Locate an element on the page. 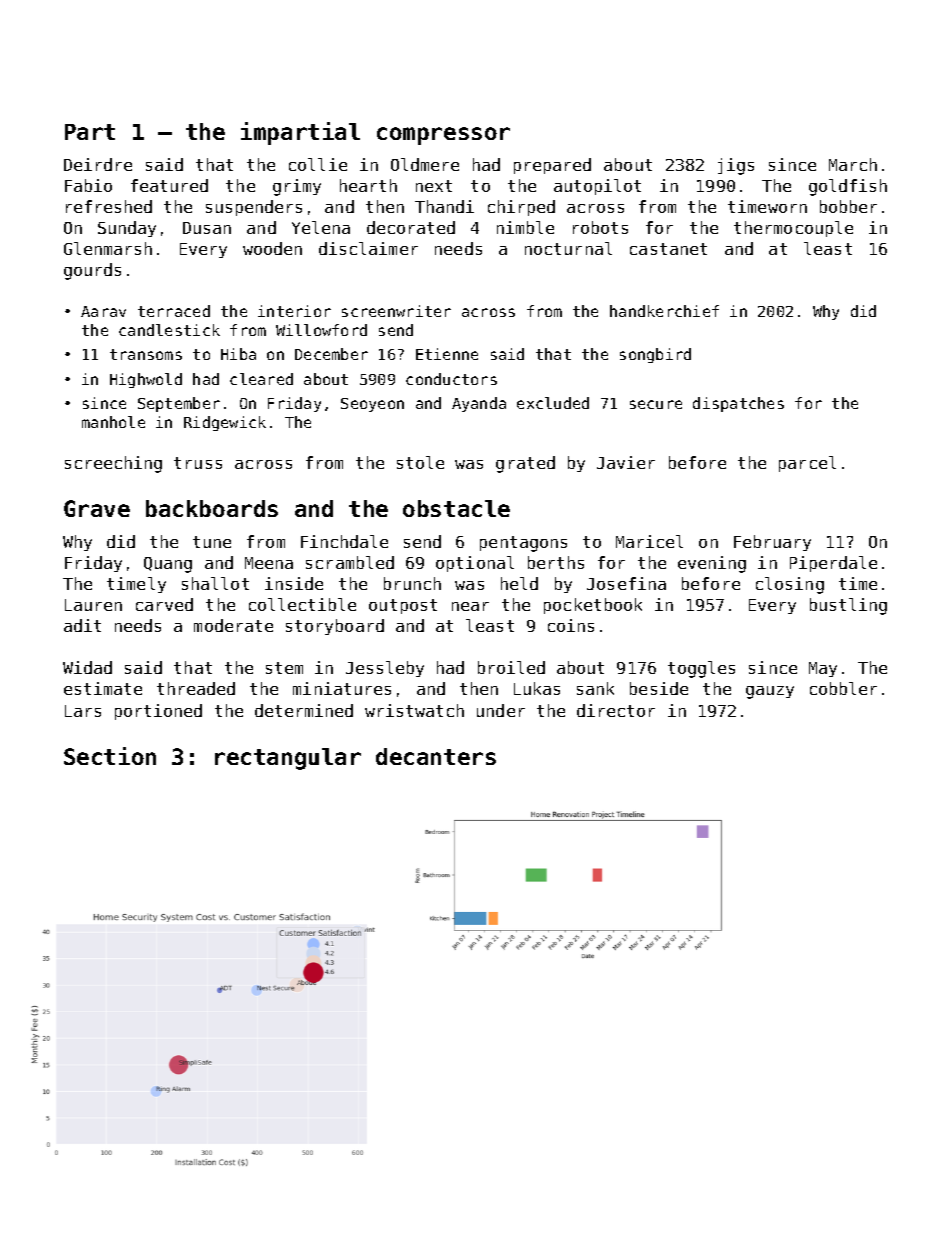 This document has width=952, height=1233. collie is located at coordinates (318, 164).
